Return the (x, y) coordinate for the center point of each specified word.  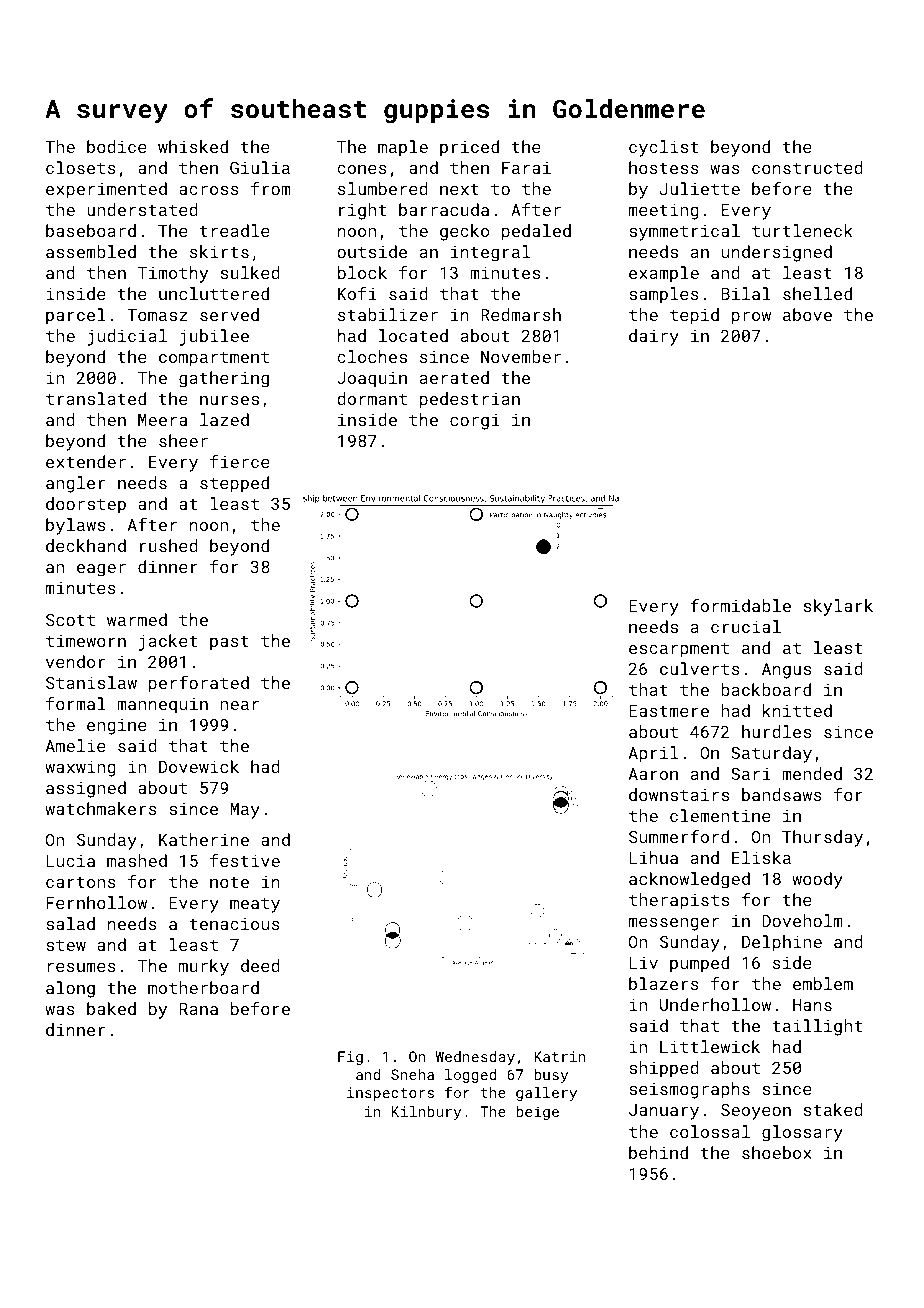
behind (658, 1152)
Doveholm (802, 920)
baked (111, 1008)
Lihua (653, 857)
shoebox (777, 1152)
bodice (117, 146)
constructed (807, 167)
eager (101, 570)
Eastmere (669, 711)
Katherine (204, 839)
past (229, 643)
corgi (475, 422)
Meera (162, 420)
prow (751, 318)
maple (403, 148)
